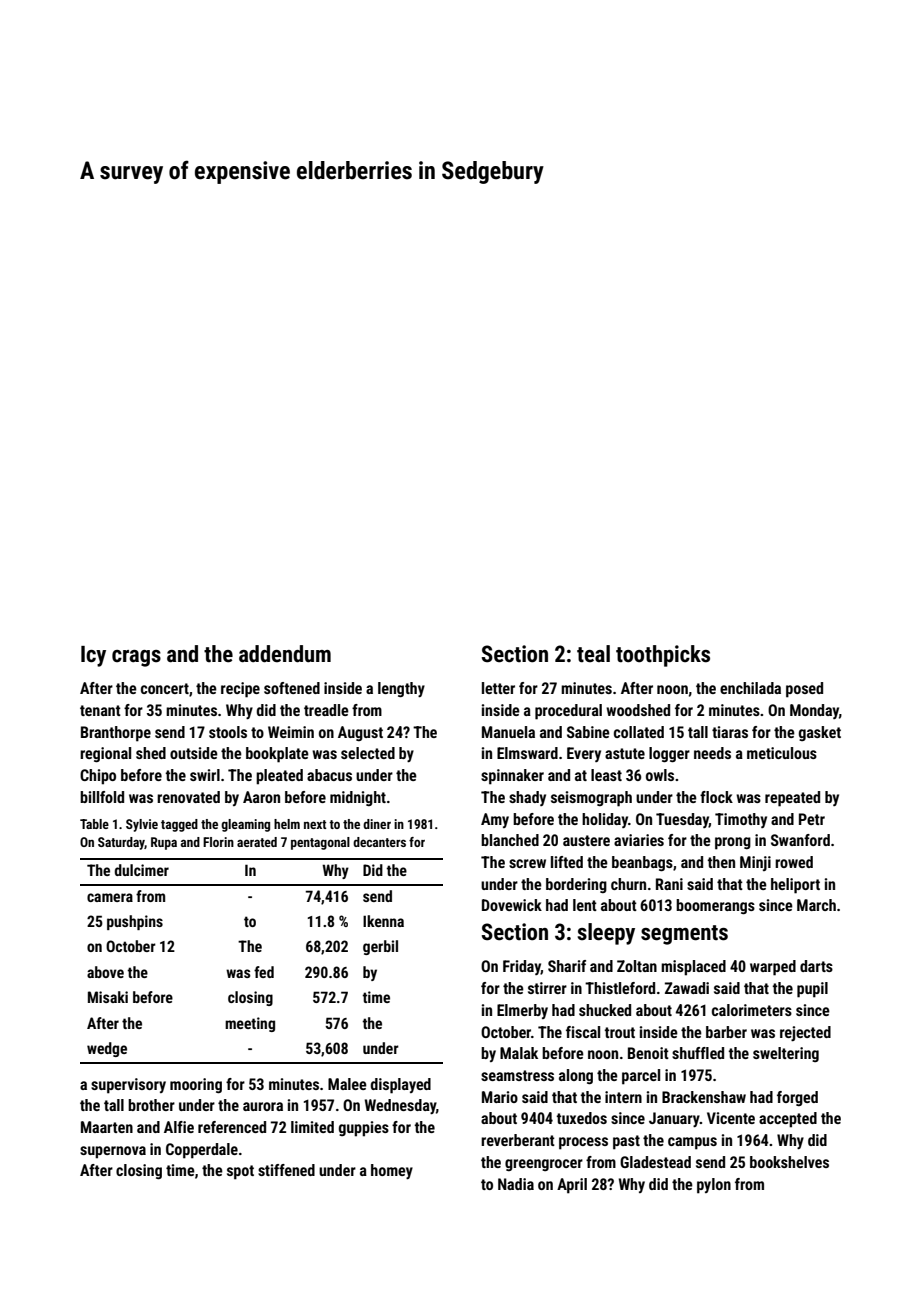 The image size is (924, 1311). I want to click on Saturday, so click(121, 843).
